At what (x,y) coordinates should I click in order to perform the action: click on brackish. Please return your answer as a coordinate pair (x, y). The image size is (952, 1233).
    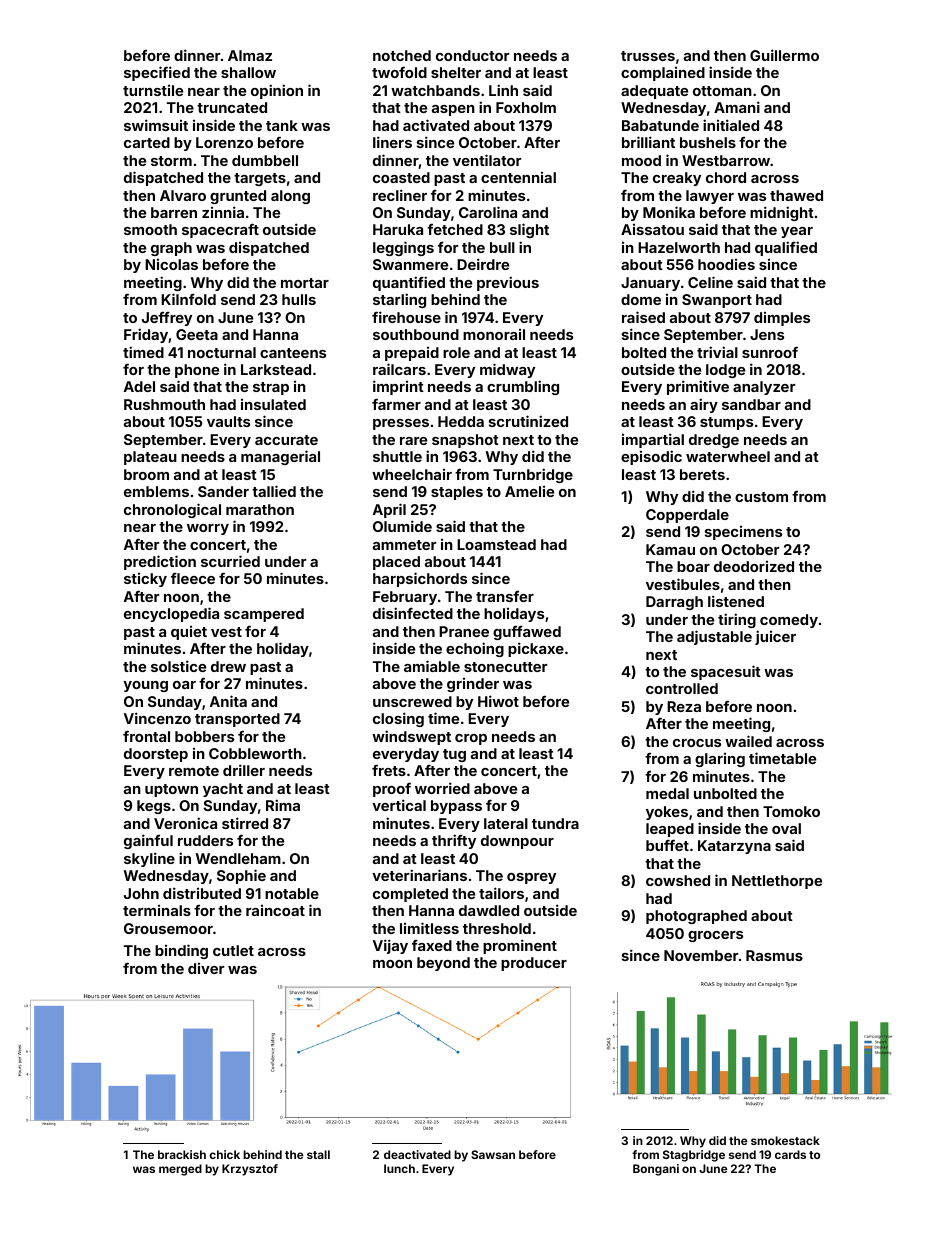
    Looking at the image, I should click on (182, 1154).
